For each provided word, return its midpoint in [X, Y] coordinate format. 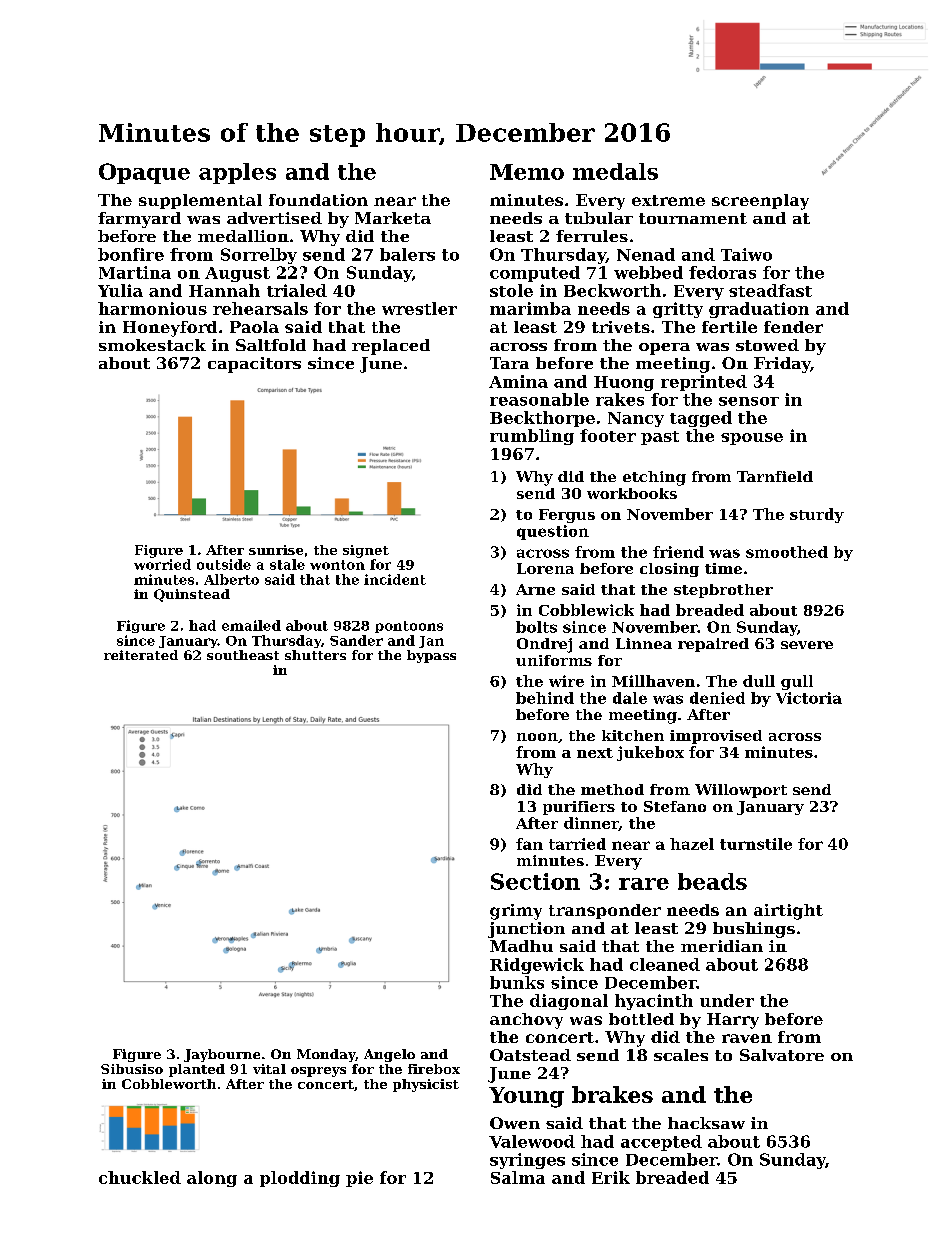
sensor [749, 401]
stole [511, 290]
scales [681, 1055]
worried [162, 564]
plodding [300, 1179]
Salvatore [782, 1055]
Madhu [521, 946]
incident [395, 579]
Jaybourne [222, 1055]
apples [237, 173]
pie [359, 1179]
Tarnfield [775, 476]
